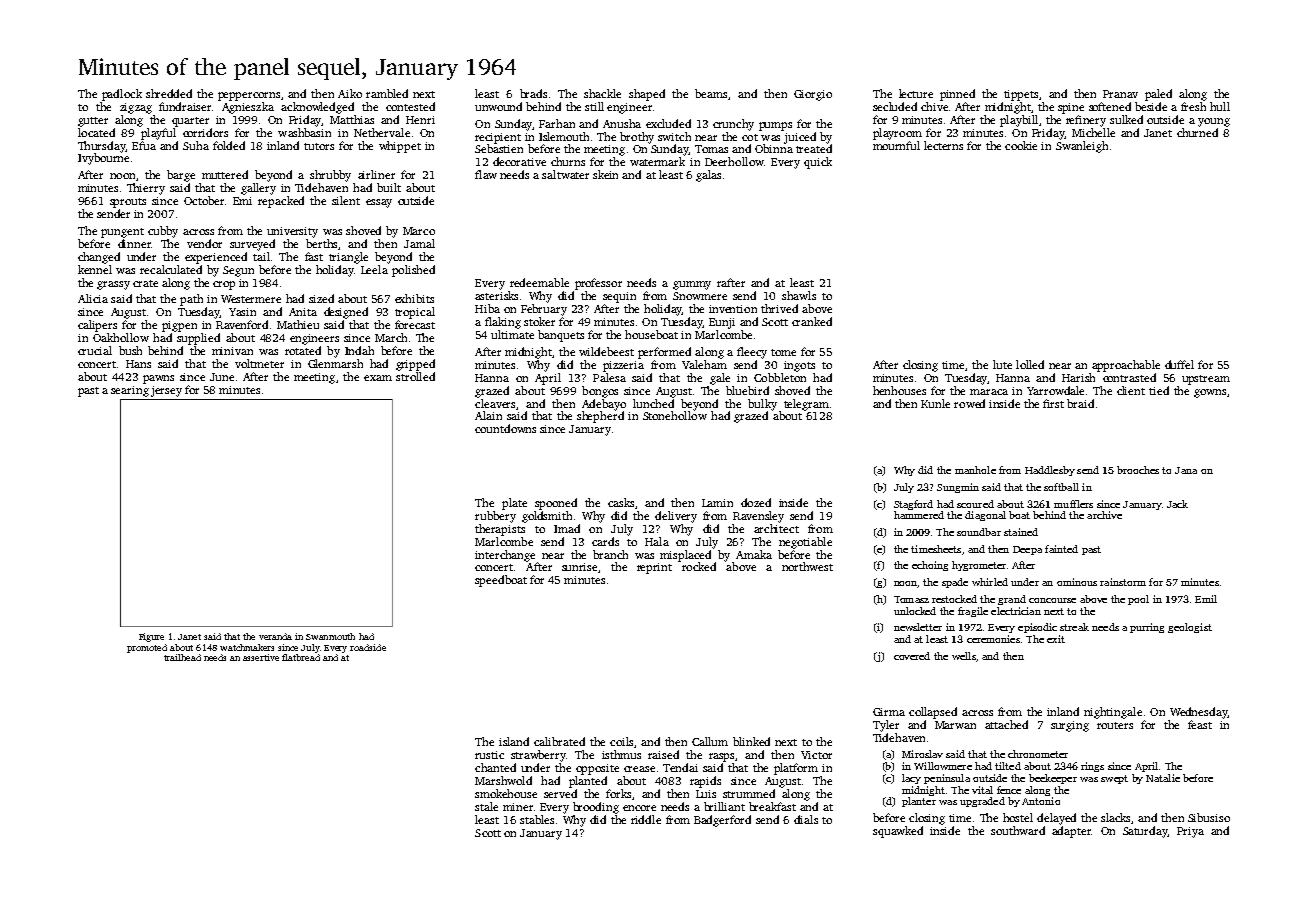  I want to click on Efua, so click(144, 145).
